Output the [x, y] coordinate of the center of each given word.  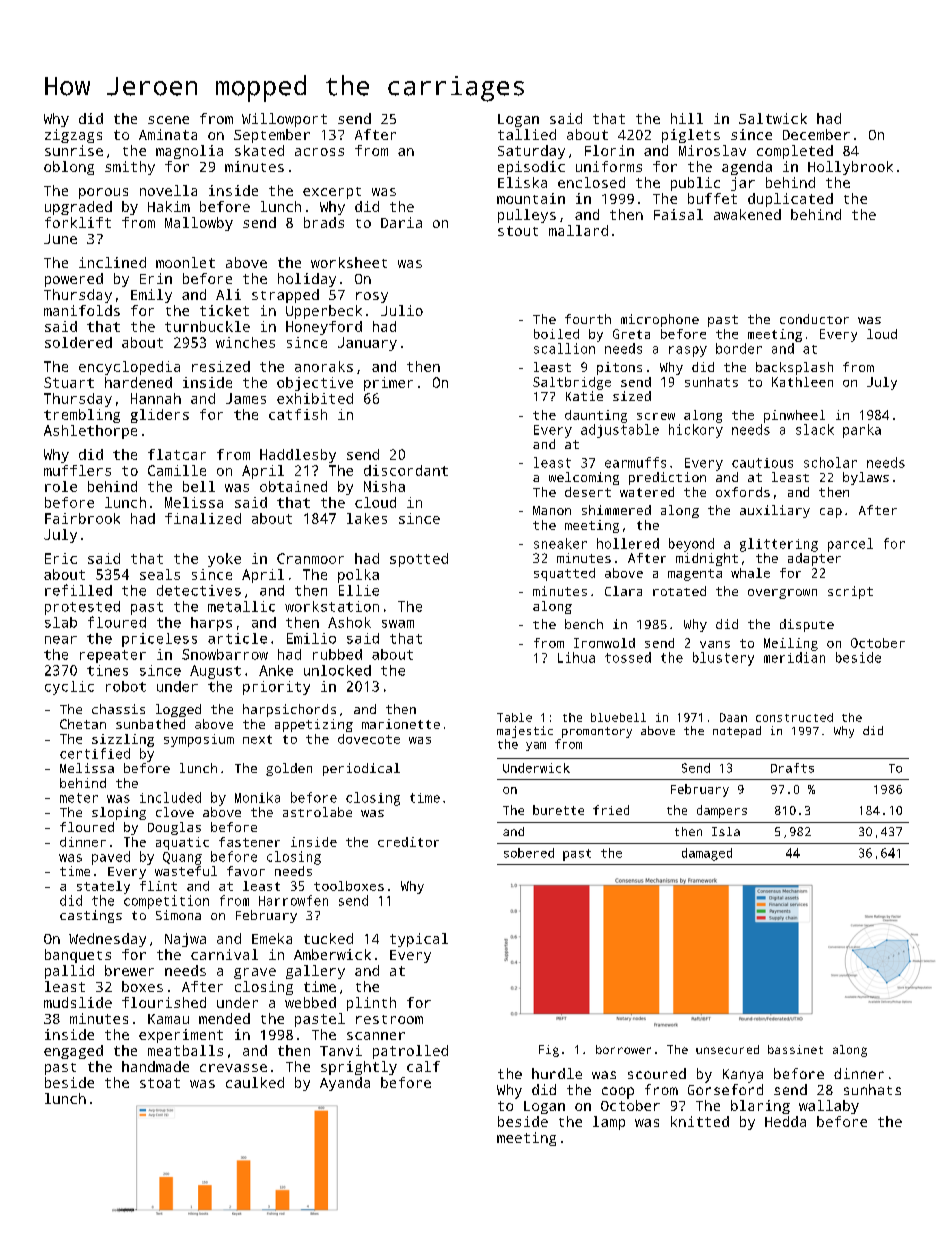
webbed [310, 1002]
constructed [794, 717]
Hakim [169, 206]
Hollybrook [850, 168]
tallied [527, 134]
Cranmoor [310, 558]
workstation [332, 606]
